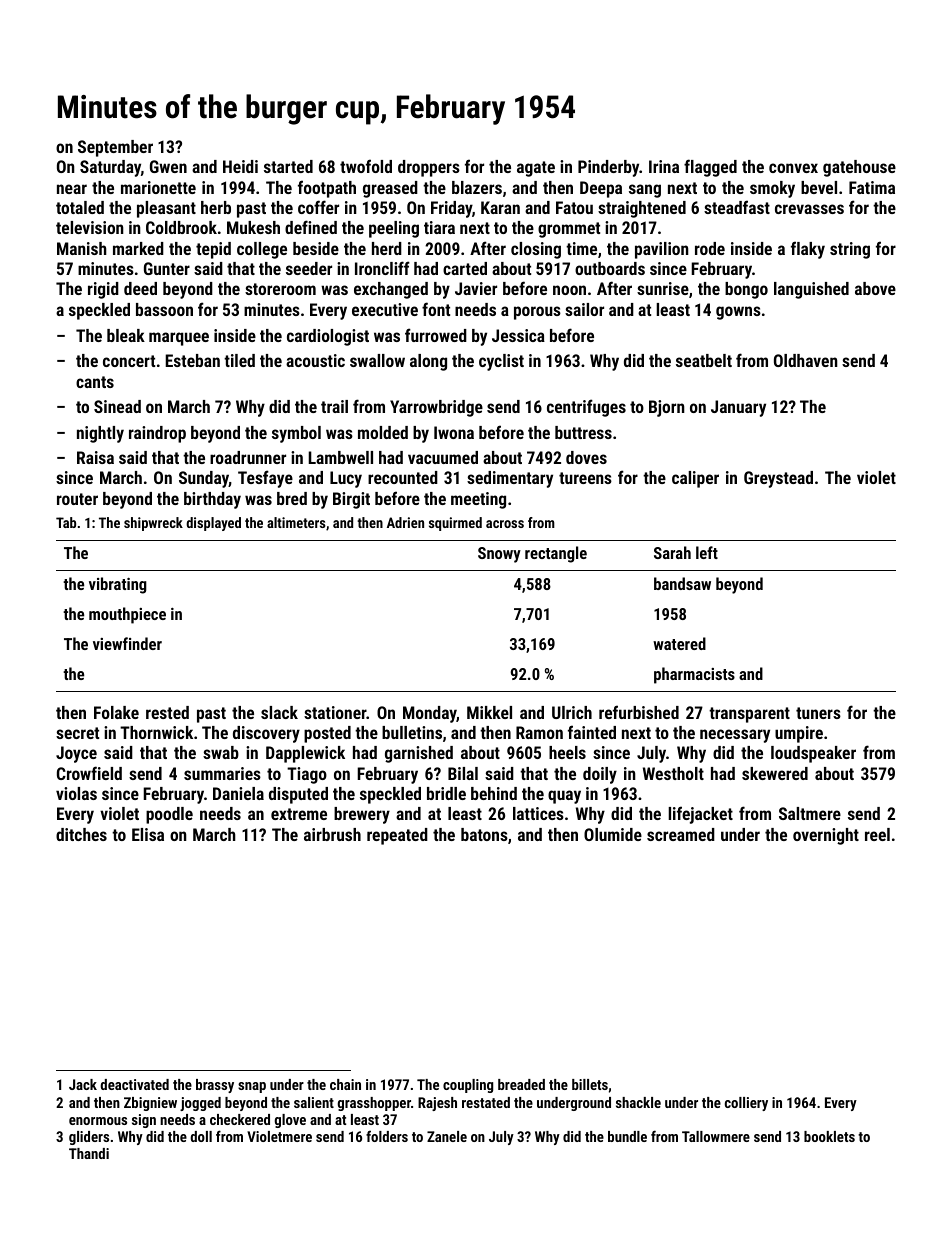 The image size is (952, 1233). Describe the element at coordinates (489, 712) in the screenshot. I see `Mikkel` at that location.
